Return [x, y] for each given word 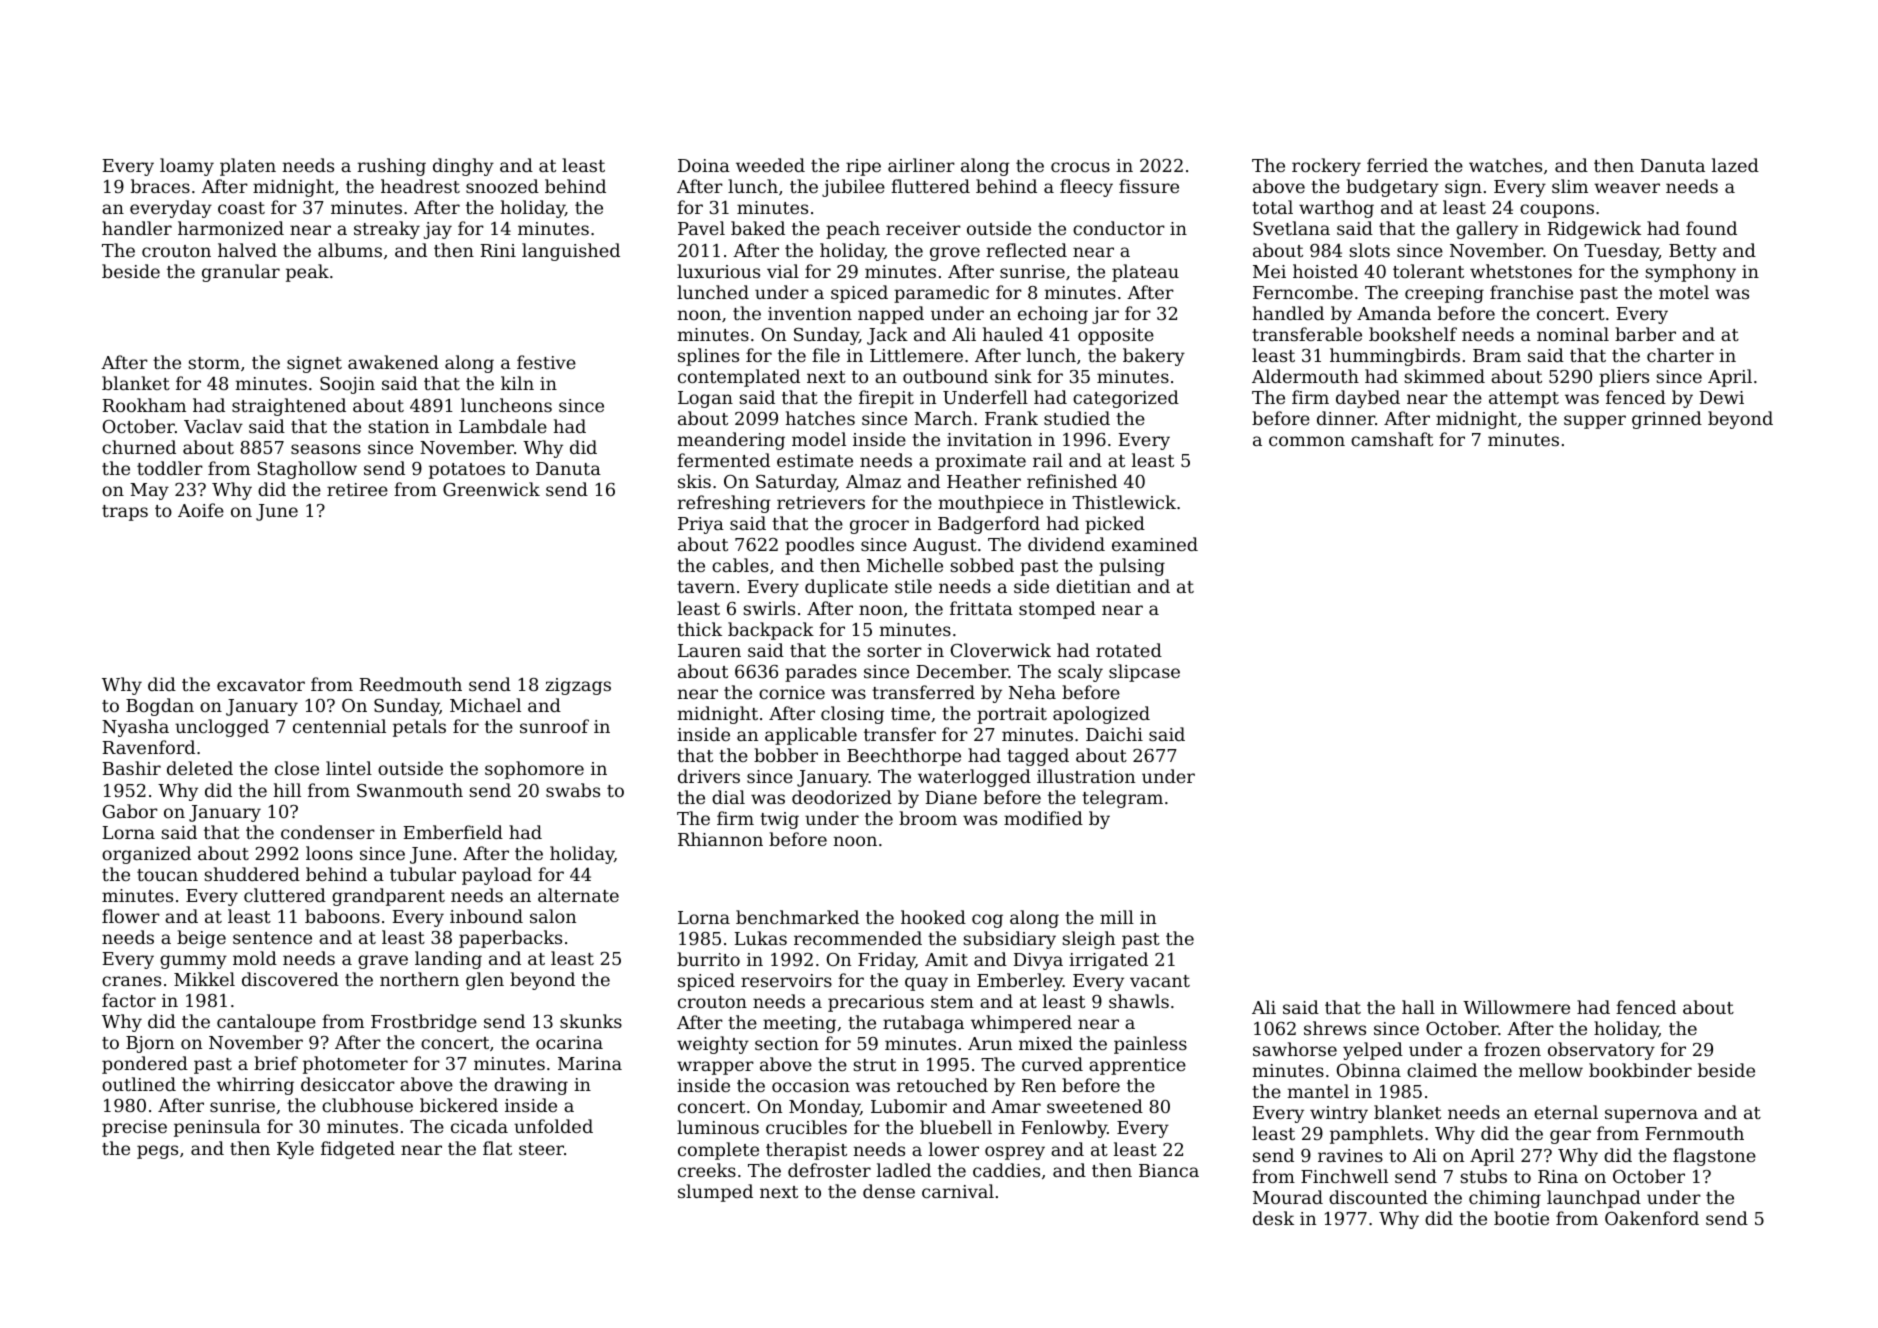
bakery [1154, 357]
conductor [1119, 228]
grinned [1667, 420]
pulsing [1132, 567]
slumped [715, 1193]
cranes [131, 981]
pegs [157, 1152]
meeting [799, 1024]
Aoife [201, 510]
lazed [1735, 165]
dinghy [463, 167]
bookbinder [1640, 1070]
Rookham [144, 405]
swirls [769, 608]
